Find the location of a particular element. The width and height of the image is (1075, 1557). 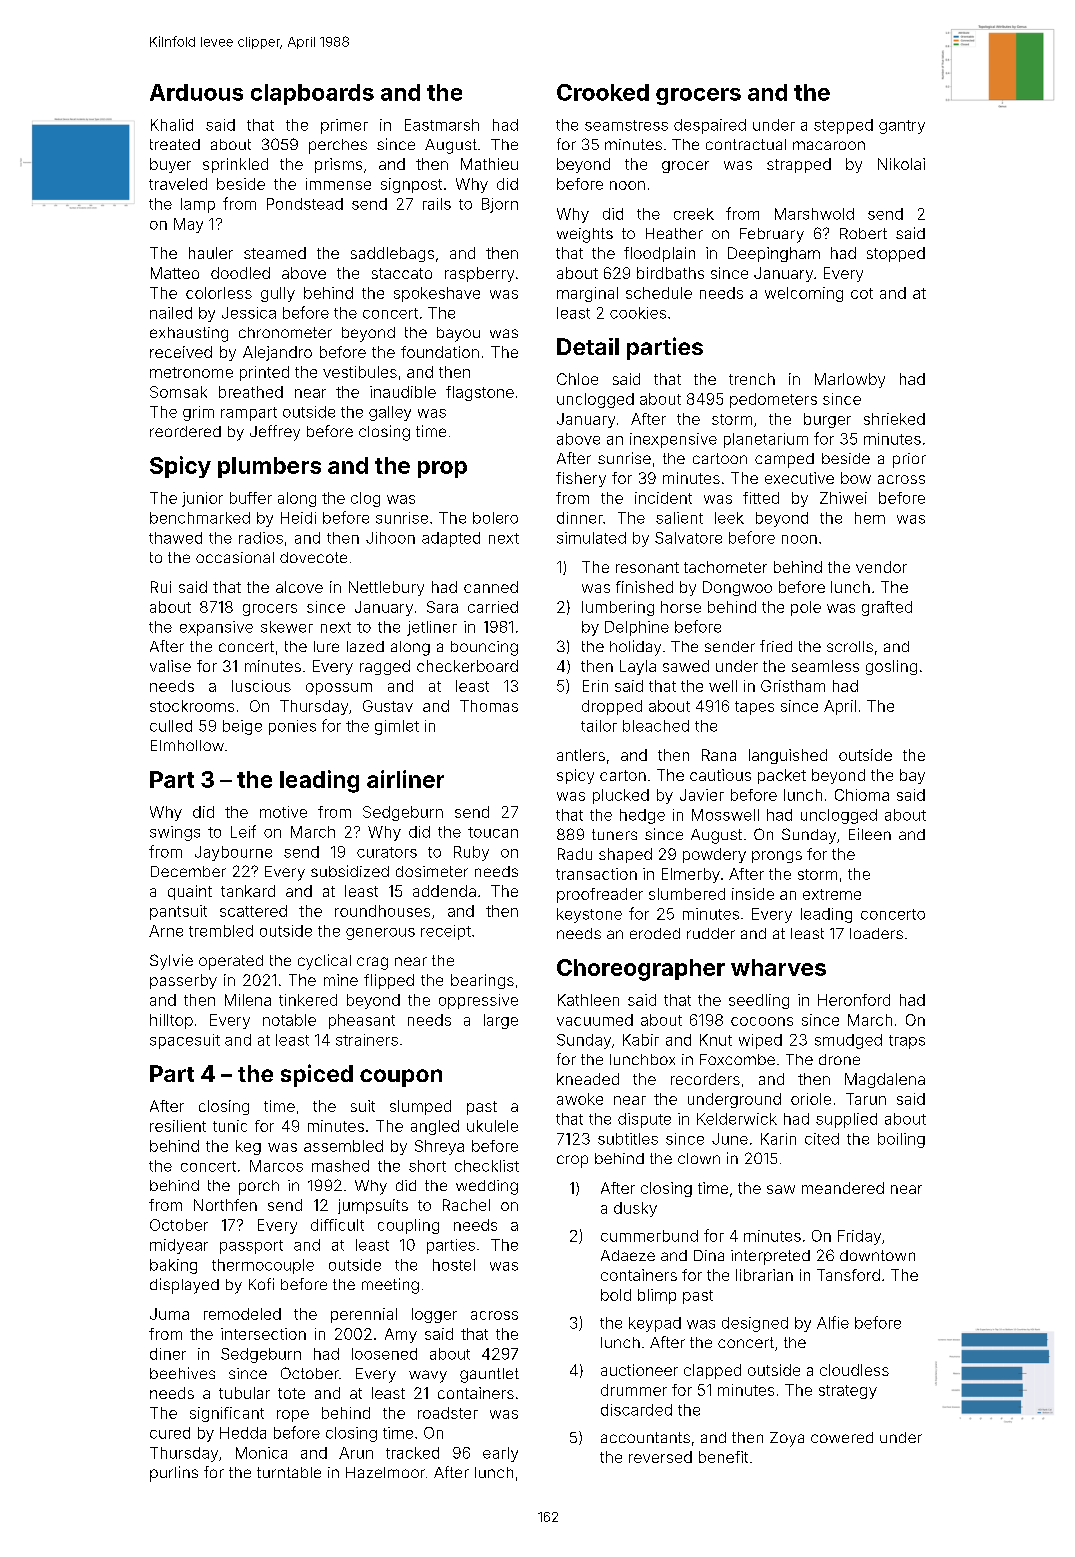

passerby is located at coordinates (183, 981).
